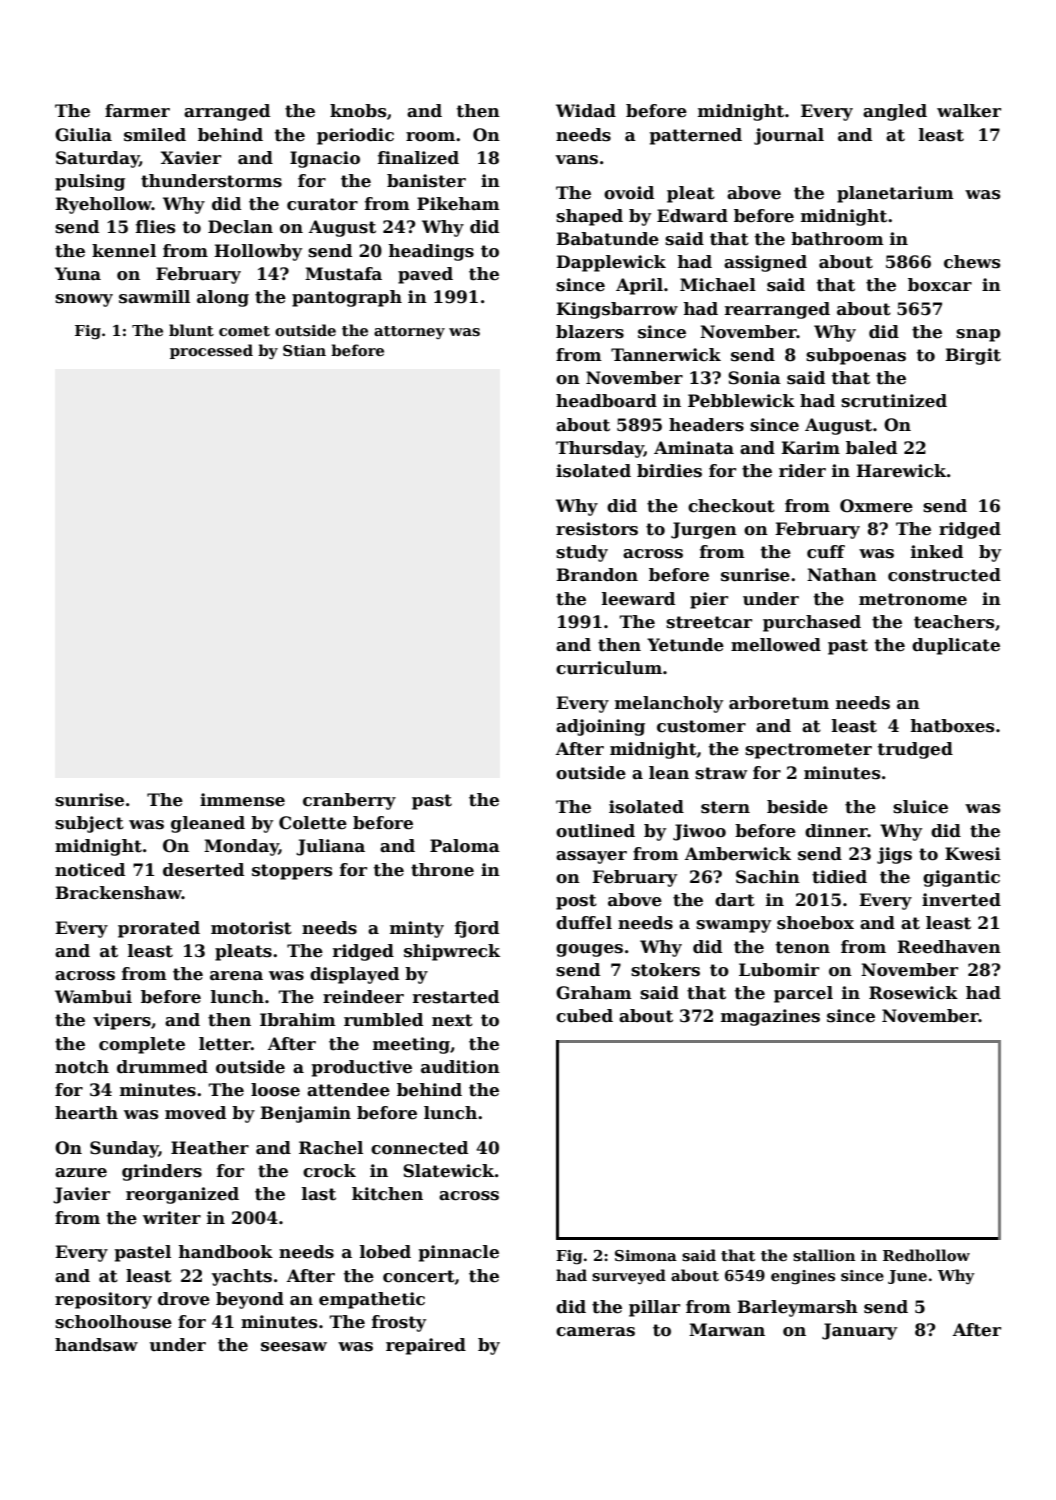 This screenshot has width=1056, height=1500. What do you see at coordinates (154, 297) in the screenshot?
I see `sawmill` at bounding box center [154, 297].
